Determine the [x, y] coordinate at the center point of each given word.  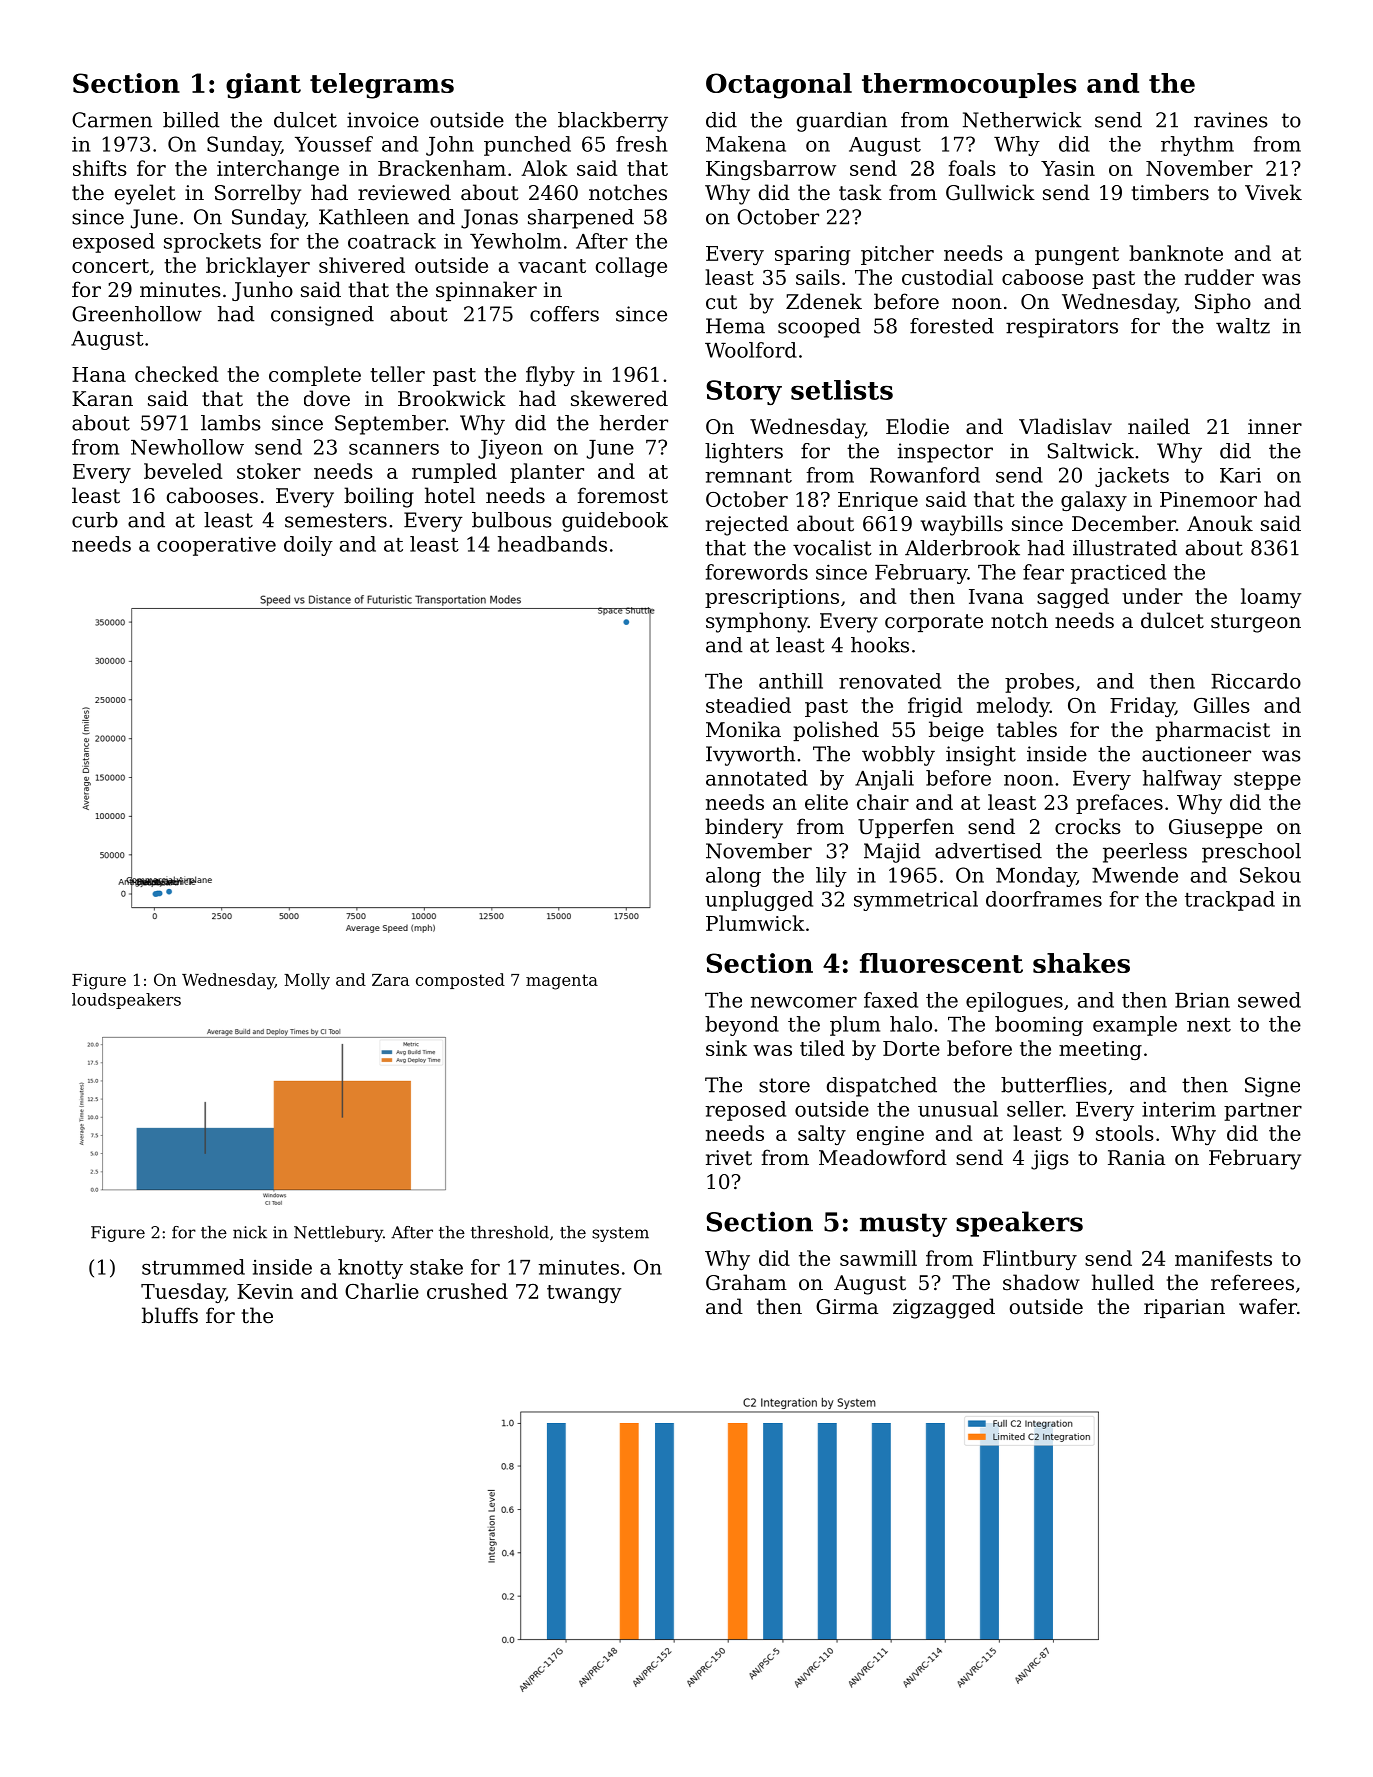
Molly [307, 981]
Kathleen [364, 217]
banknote [1176, 253]
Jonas [489, 219]
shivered [362, 265]
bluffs [170, 1315]
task [860, 192]
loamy [1271, 598]
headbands [552, 544]
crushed [467, 1291]
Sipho [1223, 303]
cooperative [216, 546]
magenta [562, 982]
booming [1039, 1026]
